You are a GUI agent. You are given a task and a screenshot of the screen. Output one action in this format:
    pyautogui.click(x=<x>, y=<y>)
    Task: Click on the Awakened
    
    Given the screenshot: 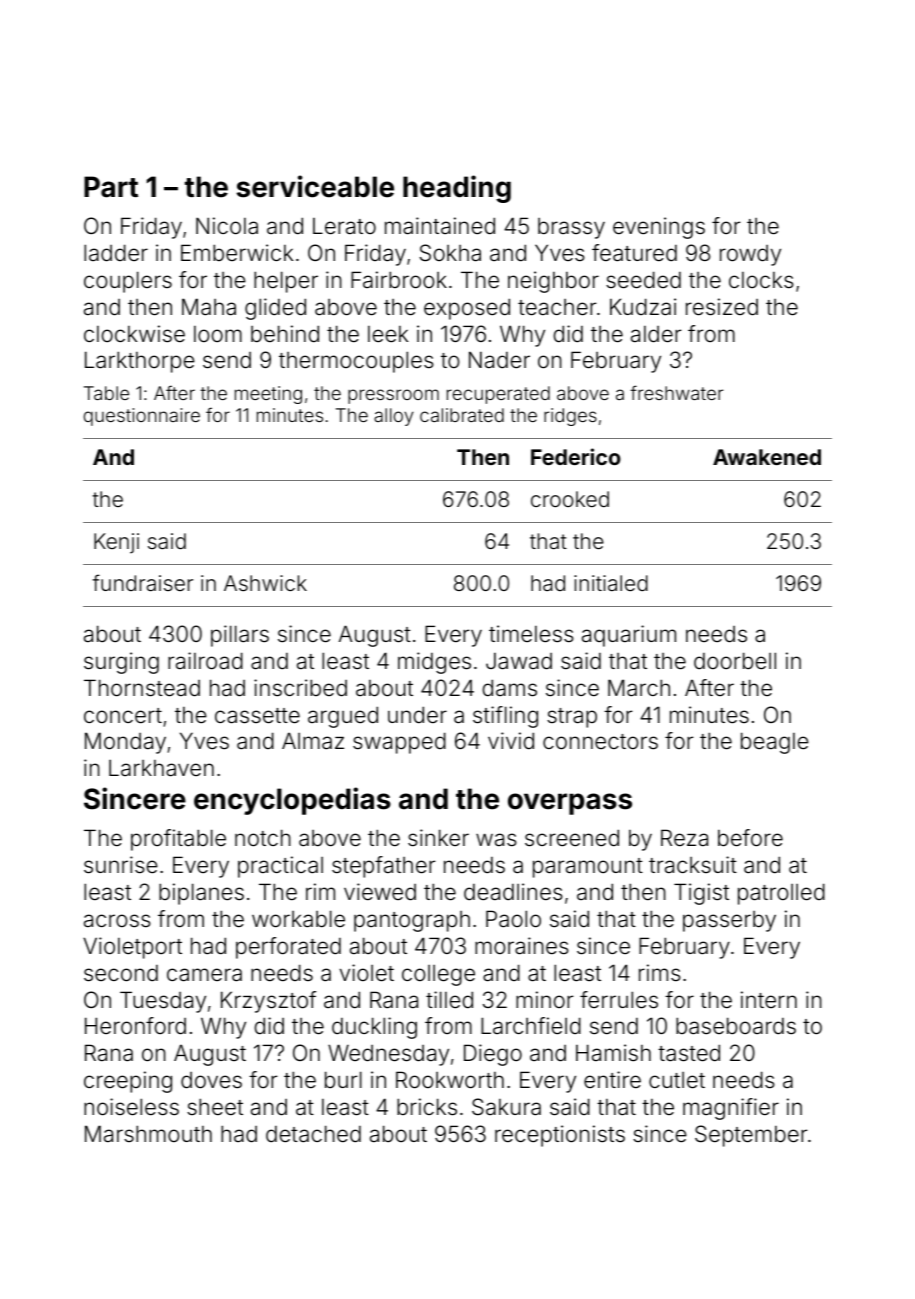 What is the action you would take?
    pyautogui.click(x=767, y=457)
